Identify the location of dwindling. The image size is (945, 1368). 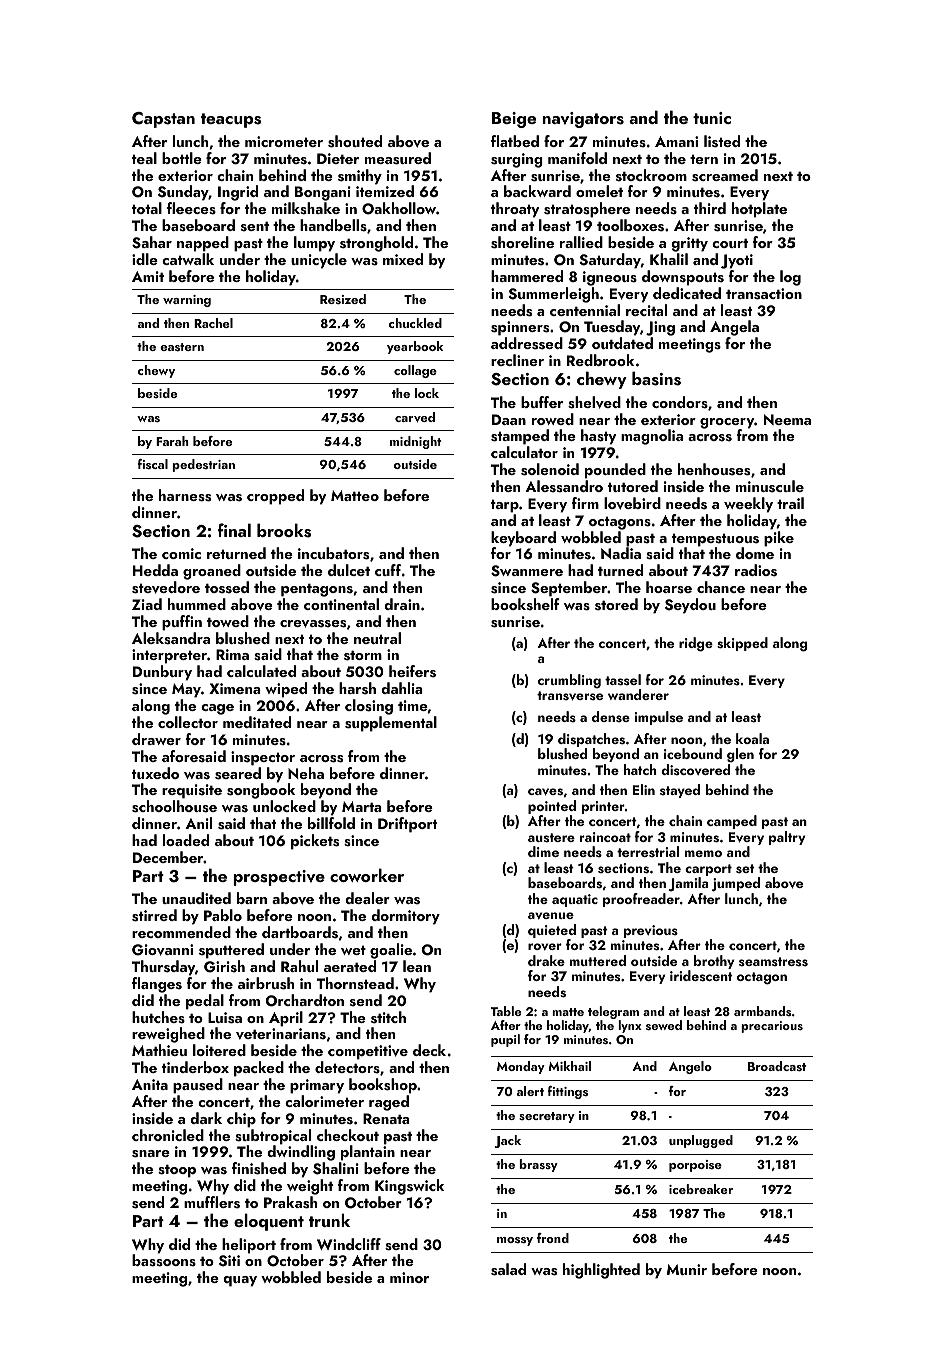
(301, 1153).
